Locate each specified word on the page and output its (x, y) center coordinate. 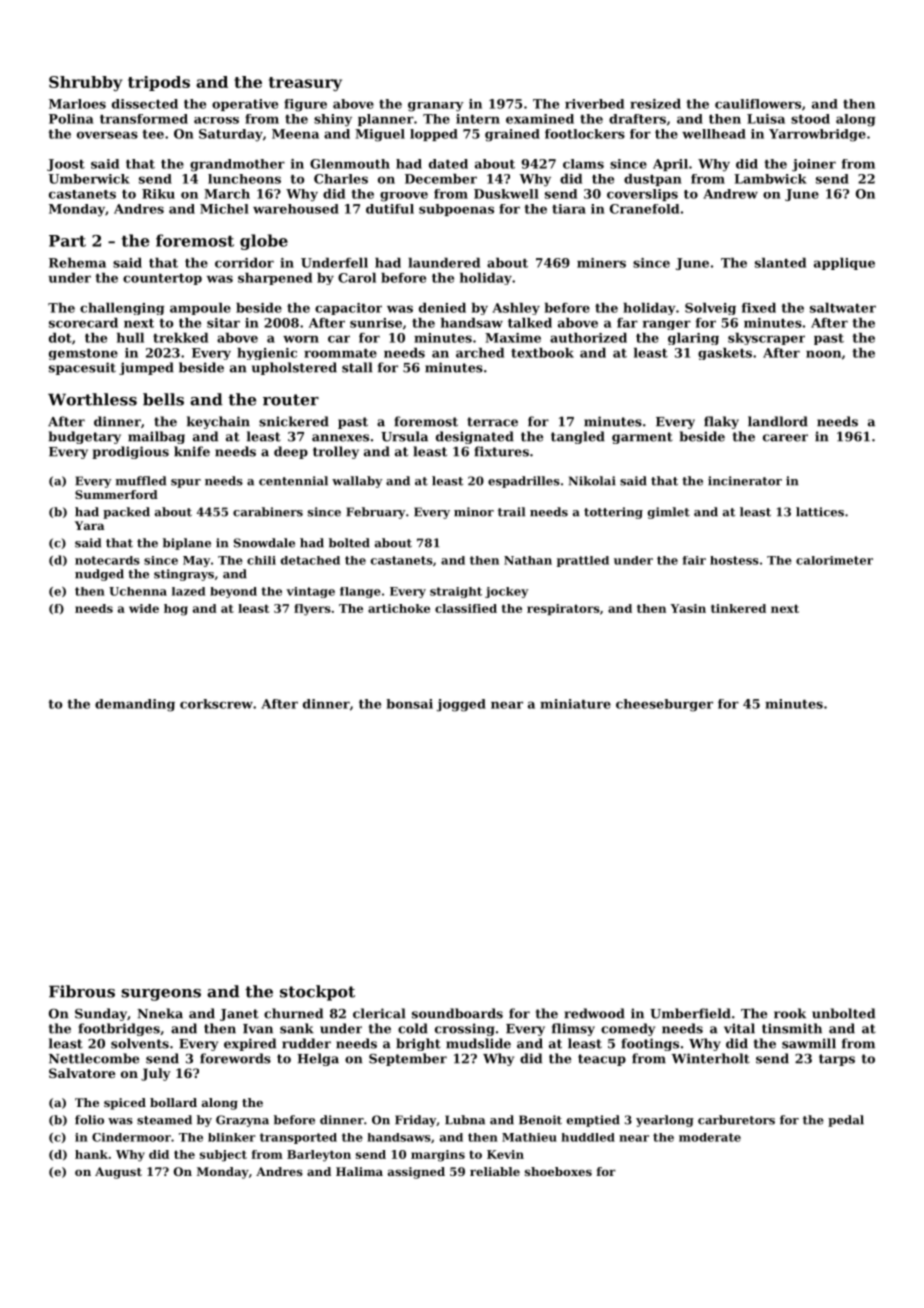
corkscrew (216, 704)
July (156, 1074)
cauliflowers (758, 104)
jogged (461, 705)
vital (739, 1028)
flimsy (573, 1029)
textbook (542, 353)
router (291, 400)
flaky (721, 422)
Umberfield (690, 1013)
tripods (159, 83)
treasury (305, 84)
